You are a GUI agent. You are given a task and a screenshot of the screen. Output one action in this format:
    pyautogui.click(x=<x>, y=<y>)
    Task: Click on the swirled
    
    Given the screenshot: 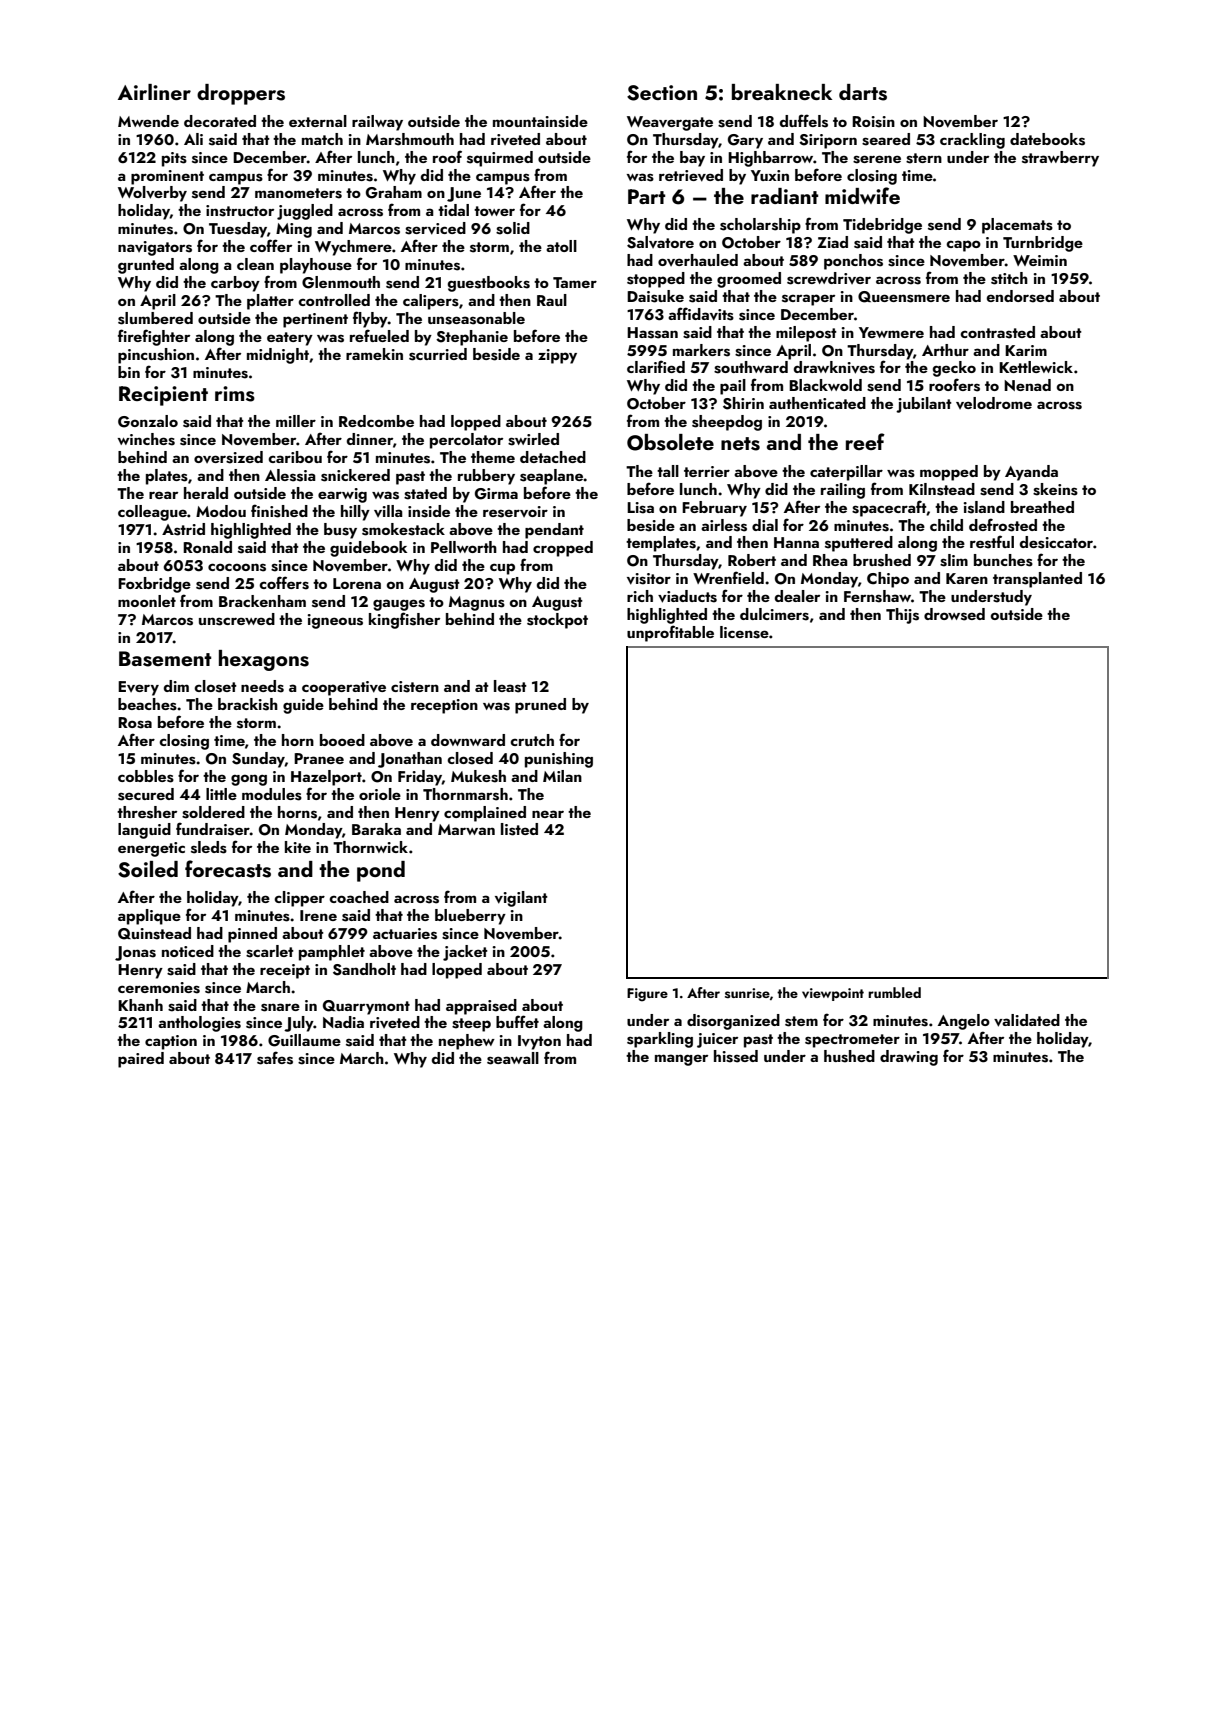 What is the action you would take?
    pyautogui.click(x=533, y=439)
